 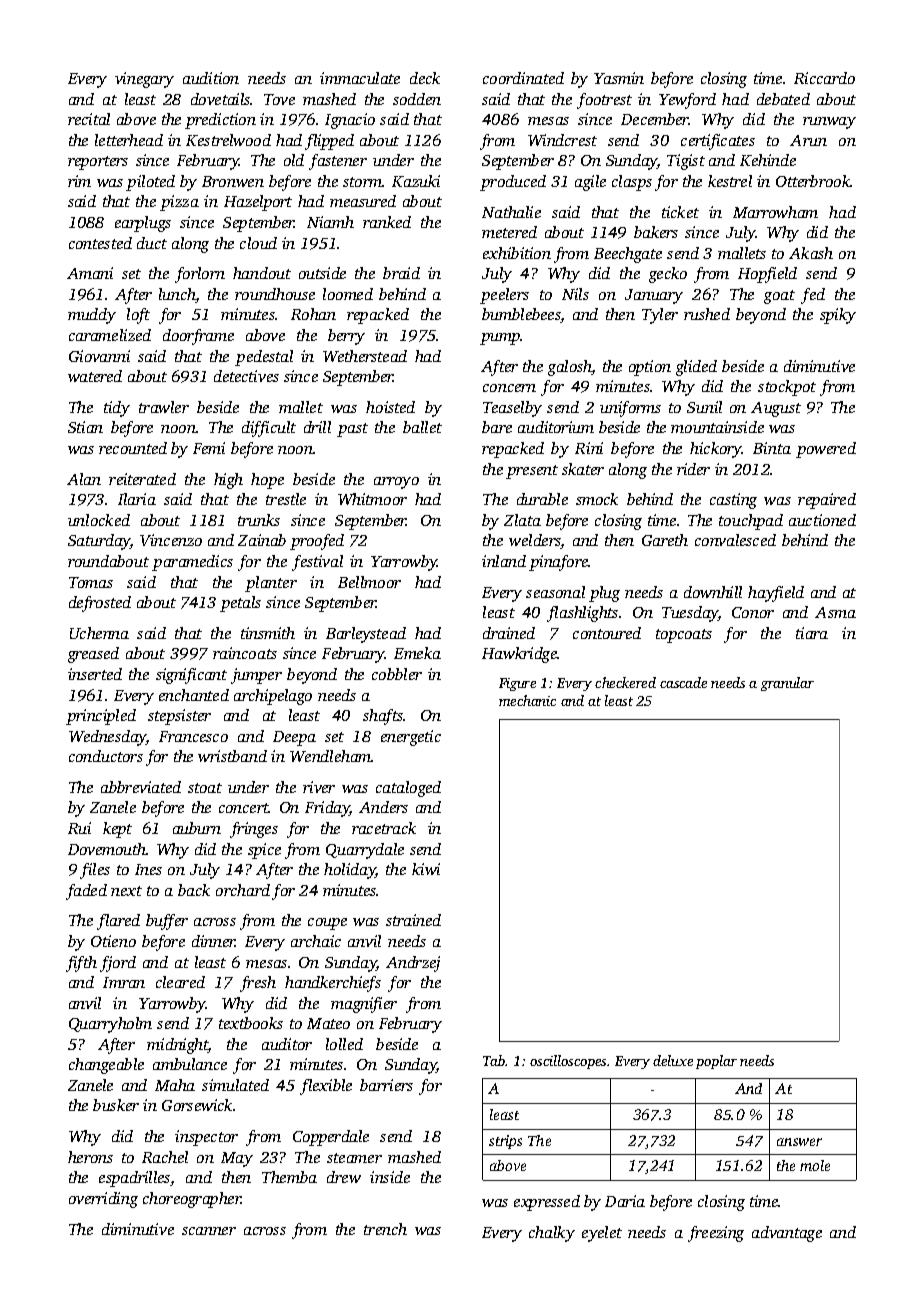 What do you see at coordinates (322, 273) in the image?
I see `outside` at bounding box center [322, 273].
